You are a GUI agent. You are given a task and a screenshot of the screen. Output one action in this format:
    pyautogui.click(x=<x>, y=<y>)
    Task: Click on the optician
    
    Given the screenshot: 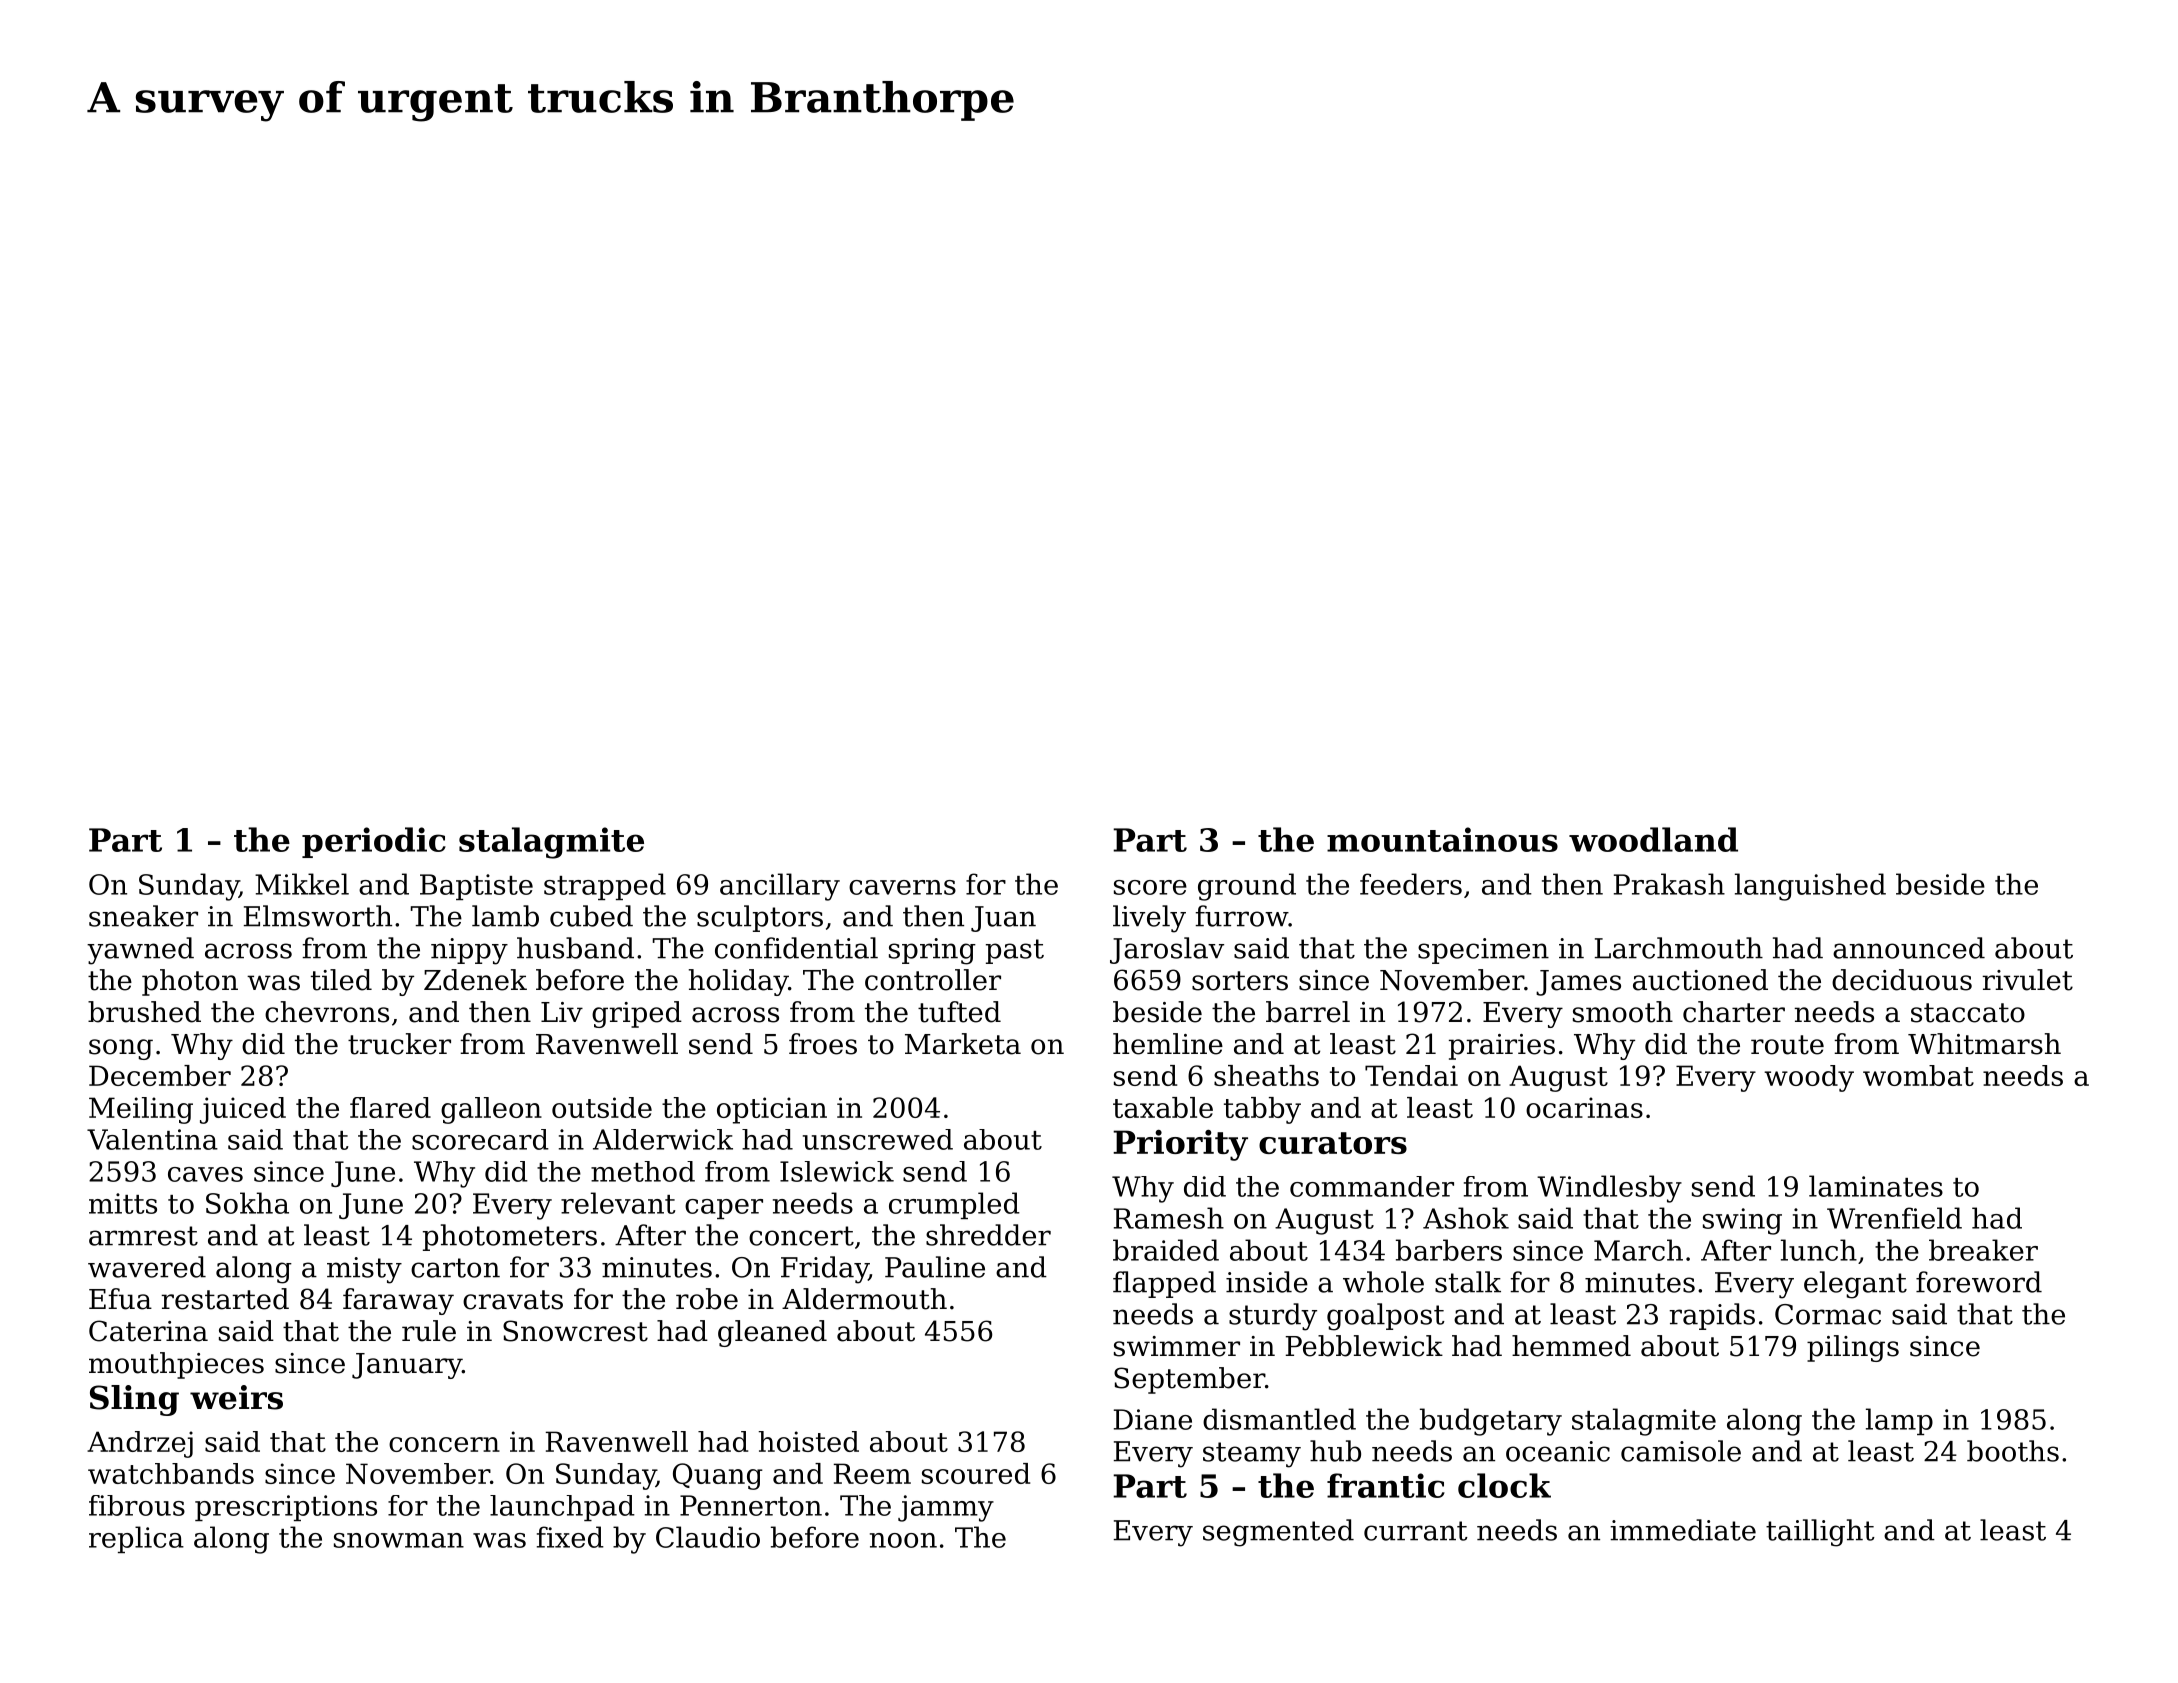 What is the action you would take?
    pyautogui.click(x=772, y=1110)
